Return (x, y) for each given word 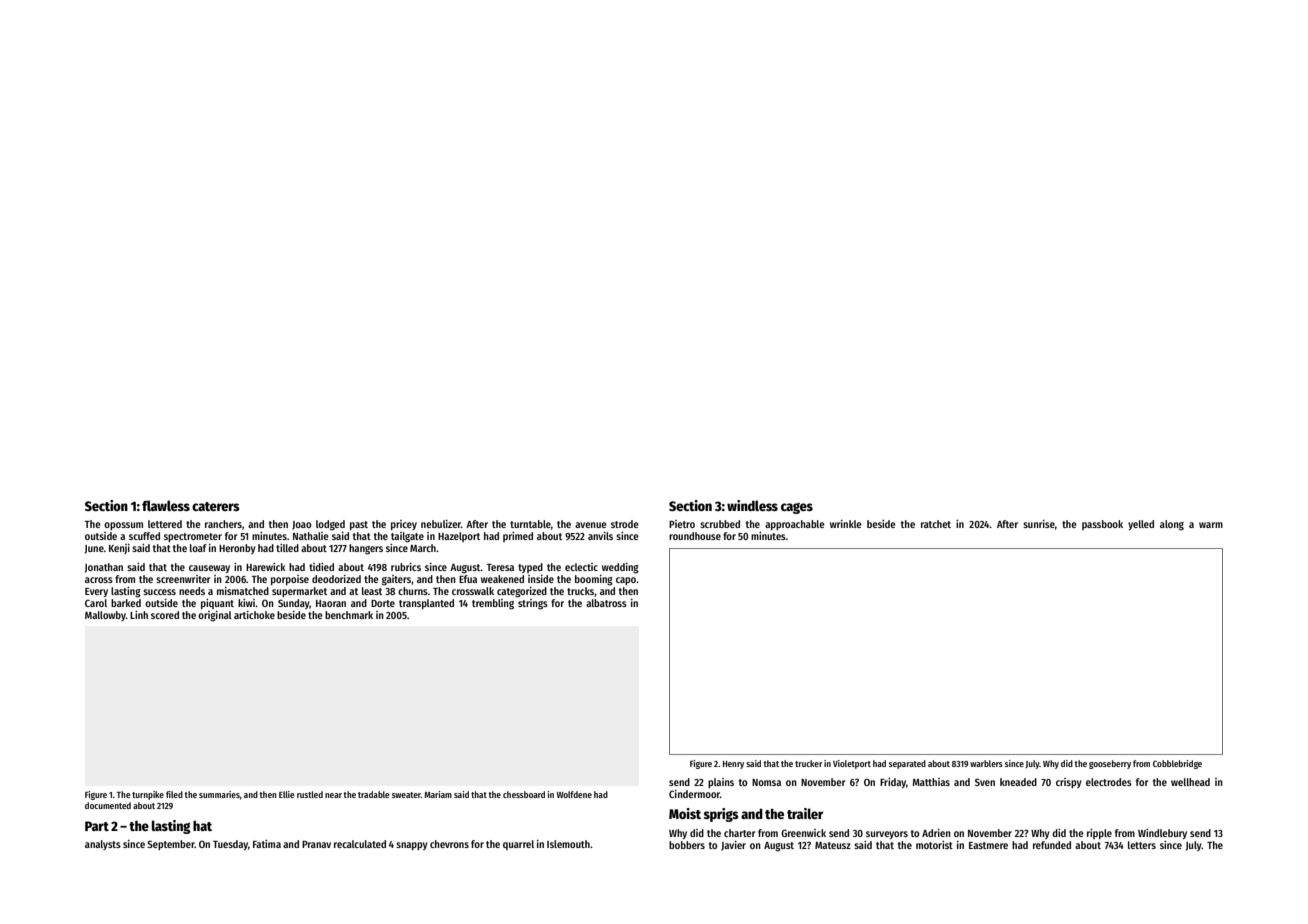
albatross (606, 603)
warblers (986, 763)
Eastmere (988, 845)
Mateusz (833, 845)
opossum (123, 526)
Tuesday (230, 845)
